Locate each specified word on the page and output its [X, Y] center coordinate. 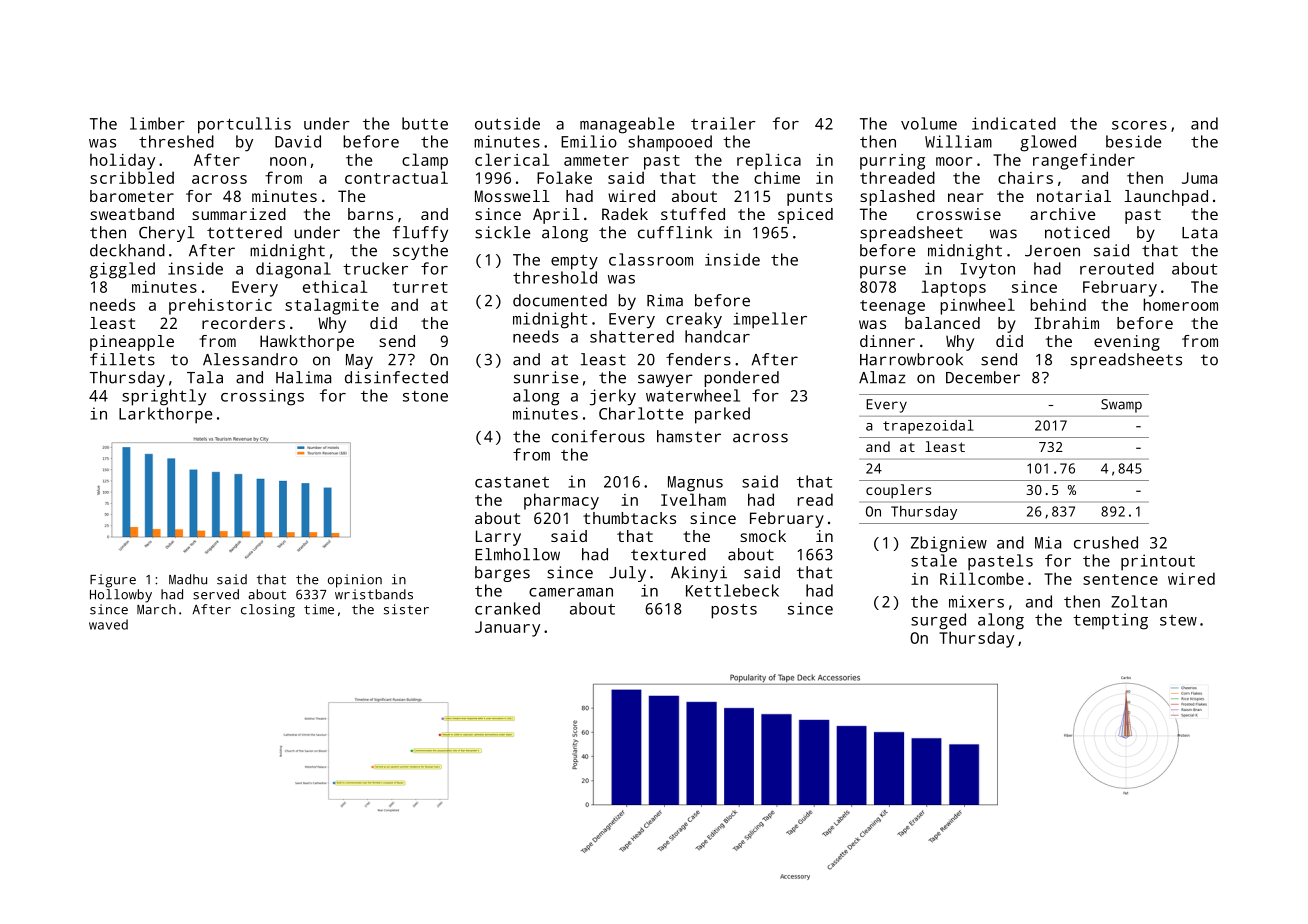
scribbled [132, 177]
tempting [1110, 621]
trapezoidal [928, 427]
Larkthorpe [165, 415]
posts [734, 611]
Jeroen [1052, 251]
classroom [651, 259]
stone [425, 396]
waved [108, 624]
